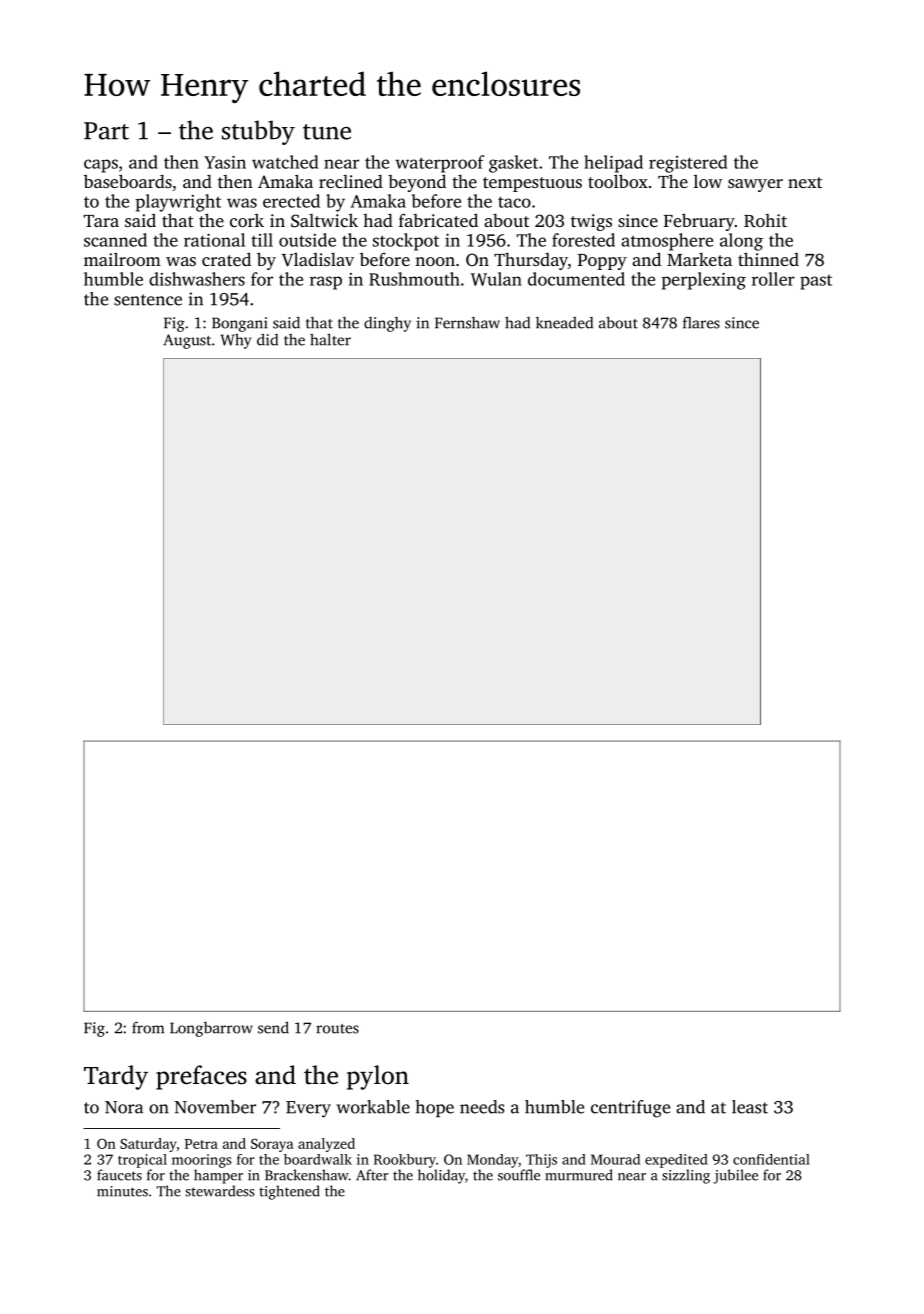  Describe the element at coordinates (148, 1027) in the screenshot. I see `from` at that location.
